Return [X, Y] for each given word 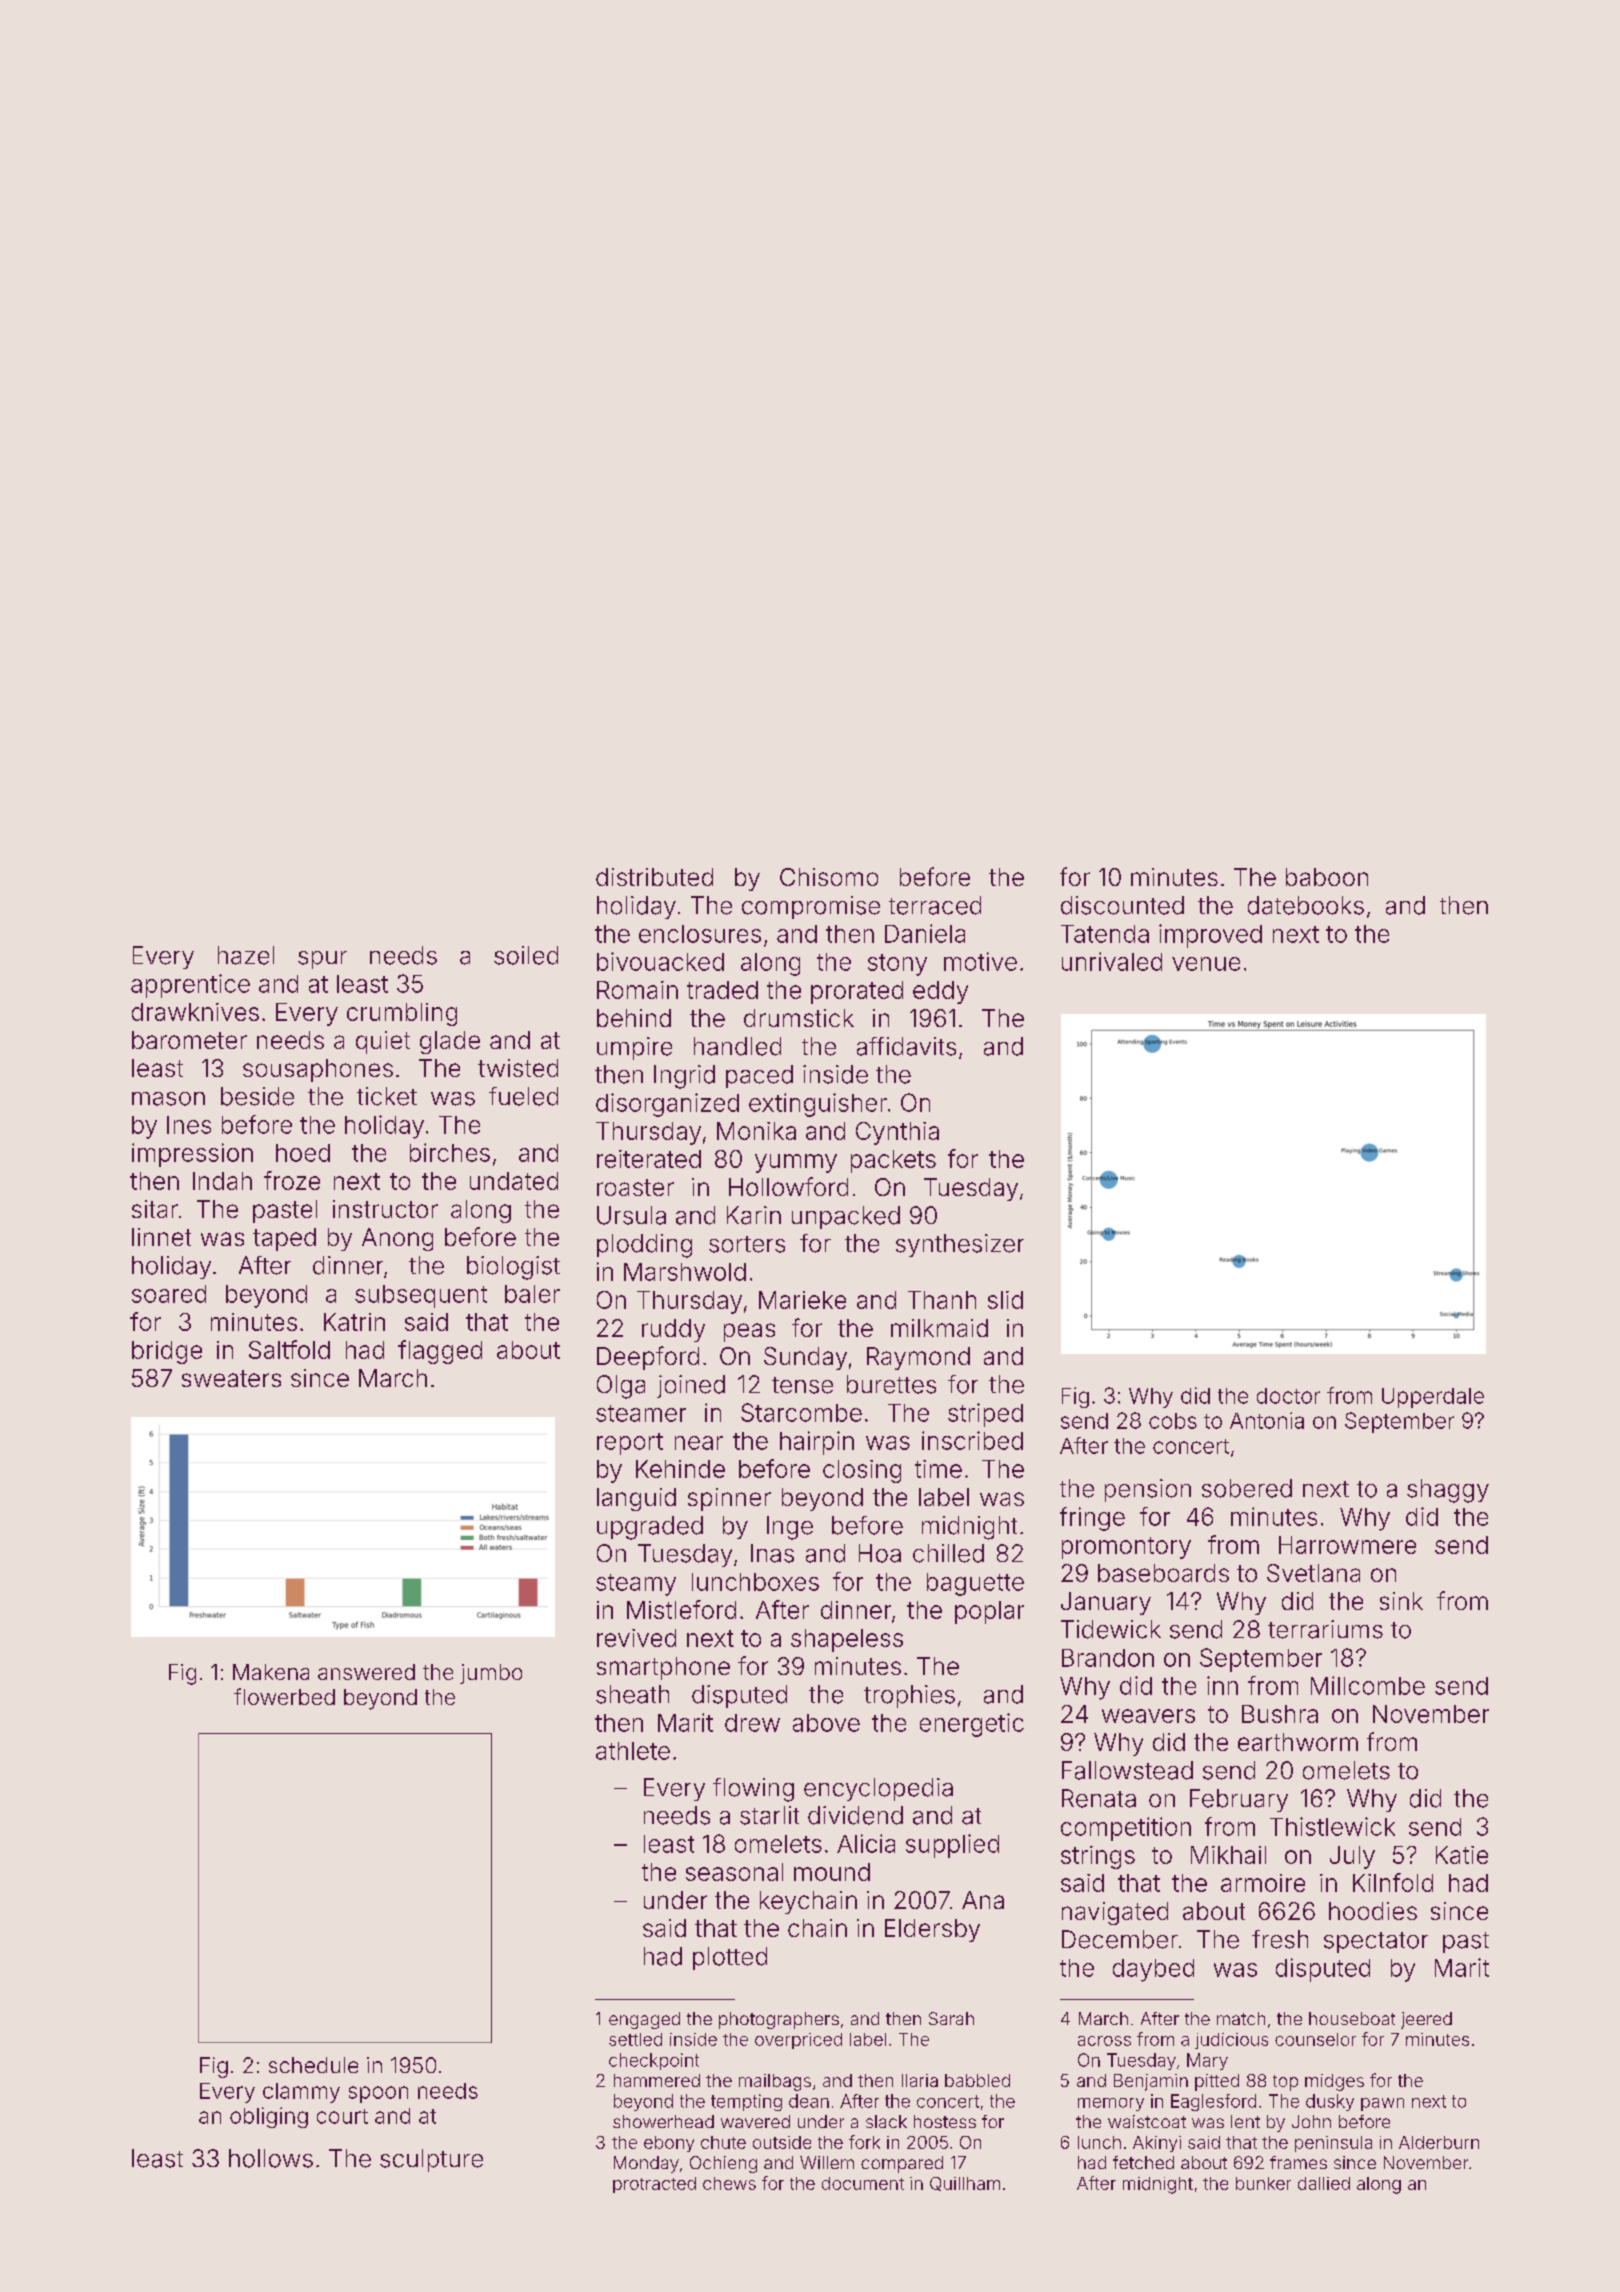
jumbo [491, 1674]
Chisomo [829, 877]
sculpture [431, 2160]
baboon [1327, 877]
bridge [167, 1352]
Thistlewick [1332, 1826]
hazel [246, 955]
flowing [753, 1790]
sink [1401, 1601]
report [630, 1444]
